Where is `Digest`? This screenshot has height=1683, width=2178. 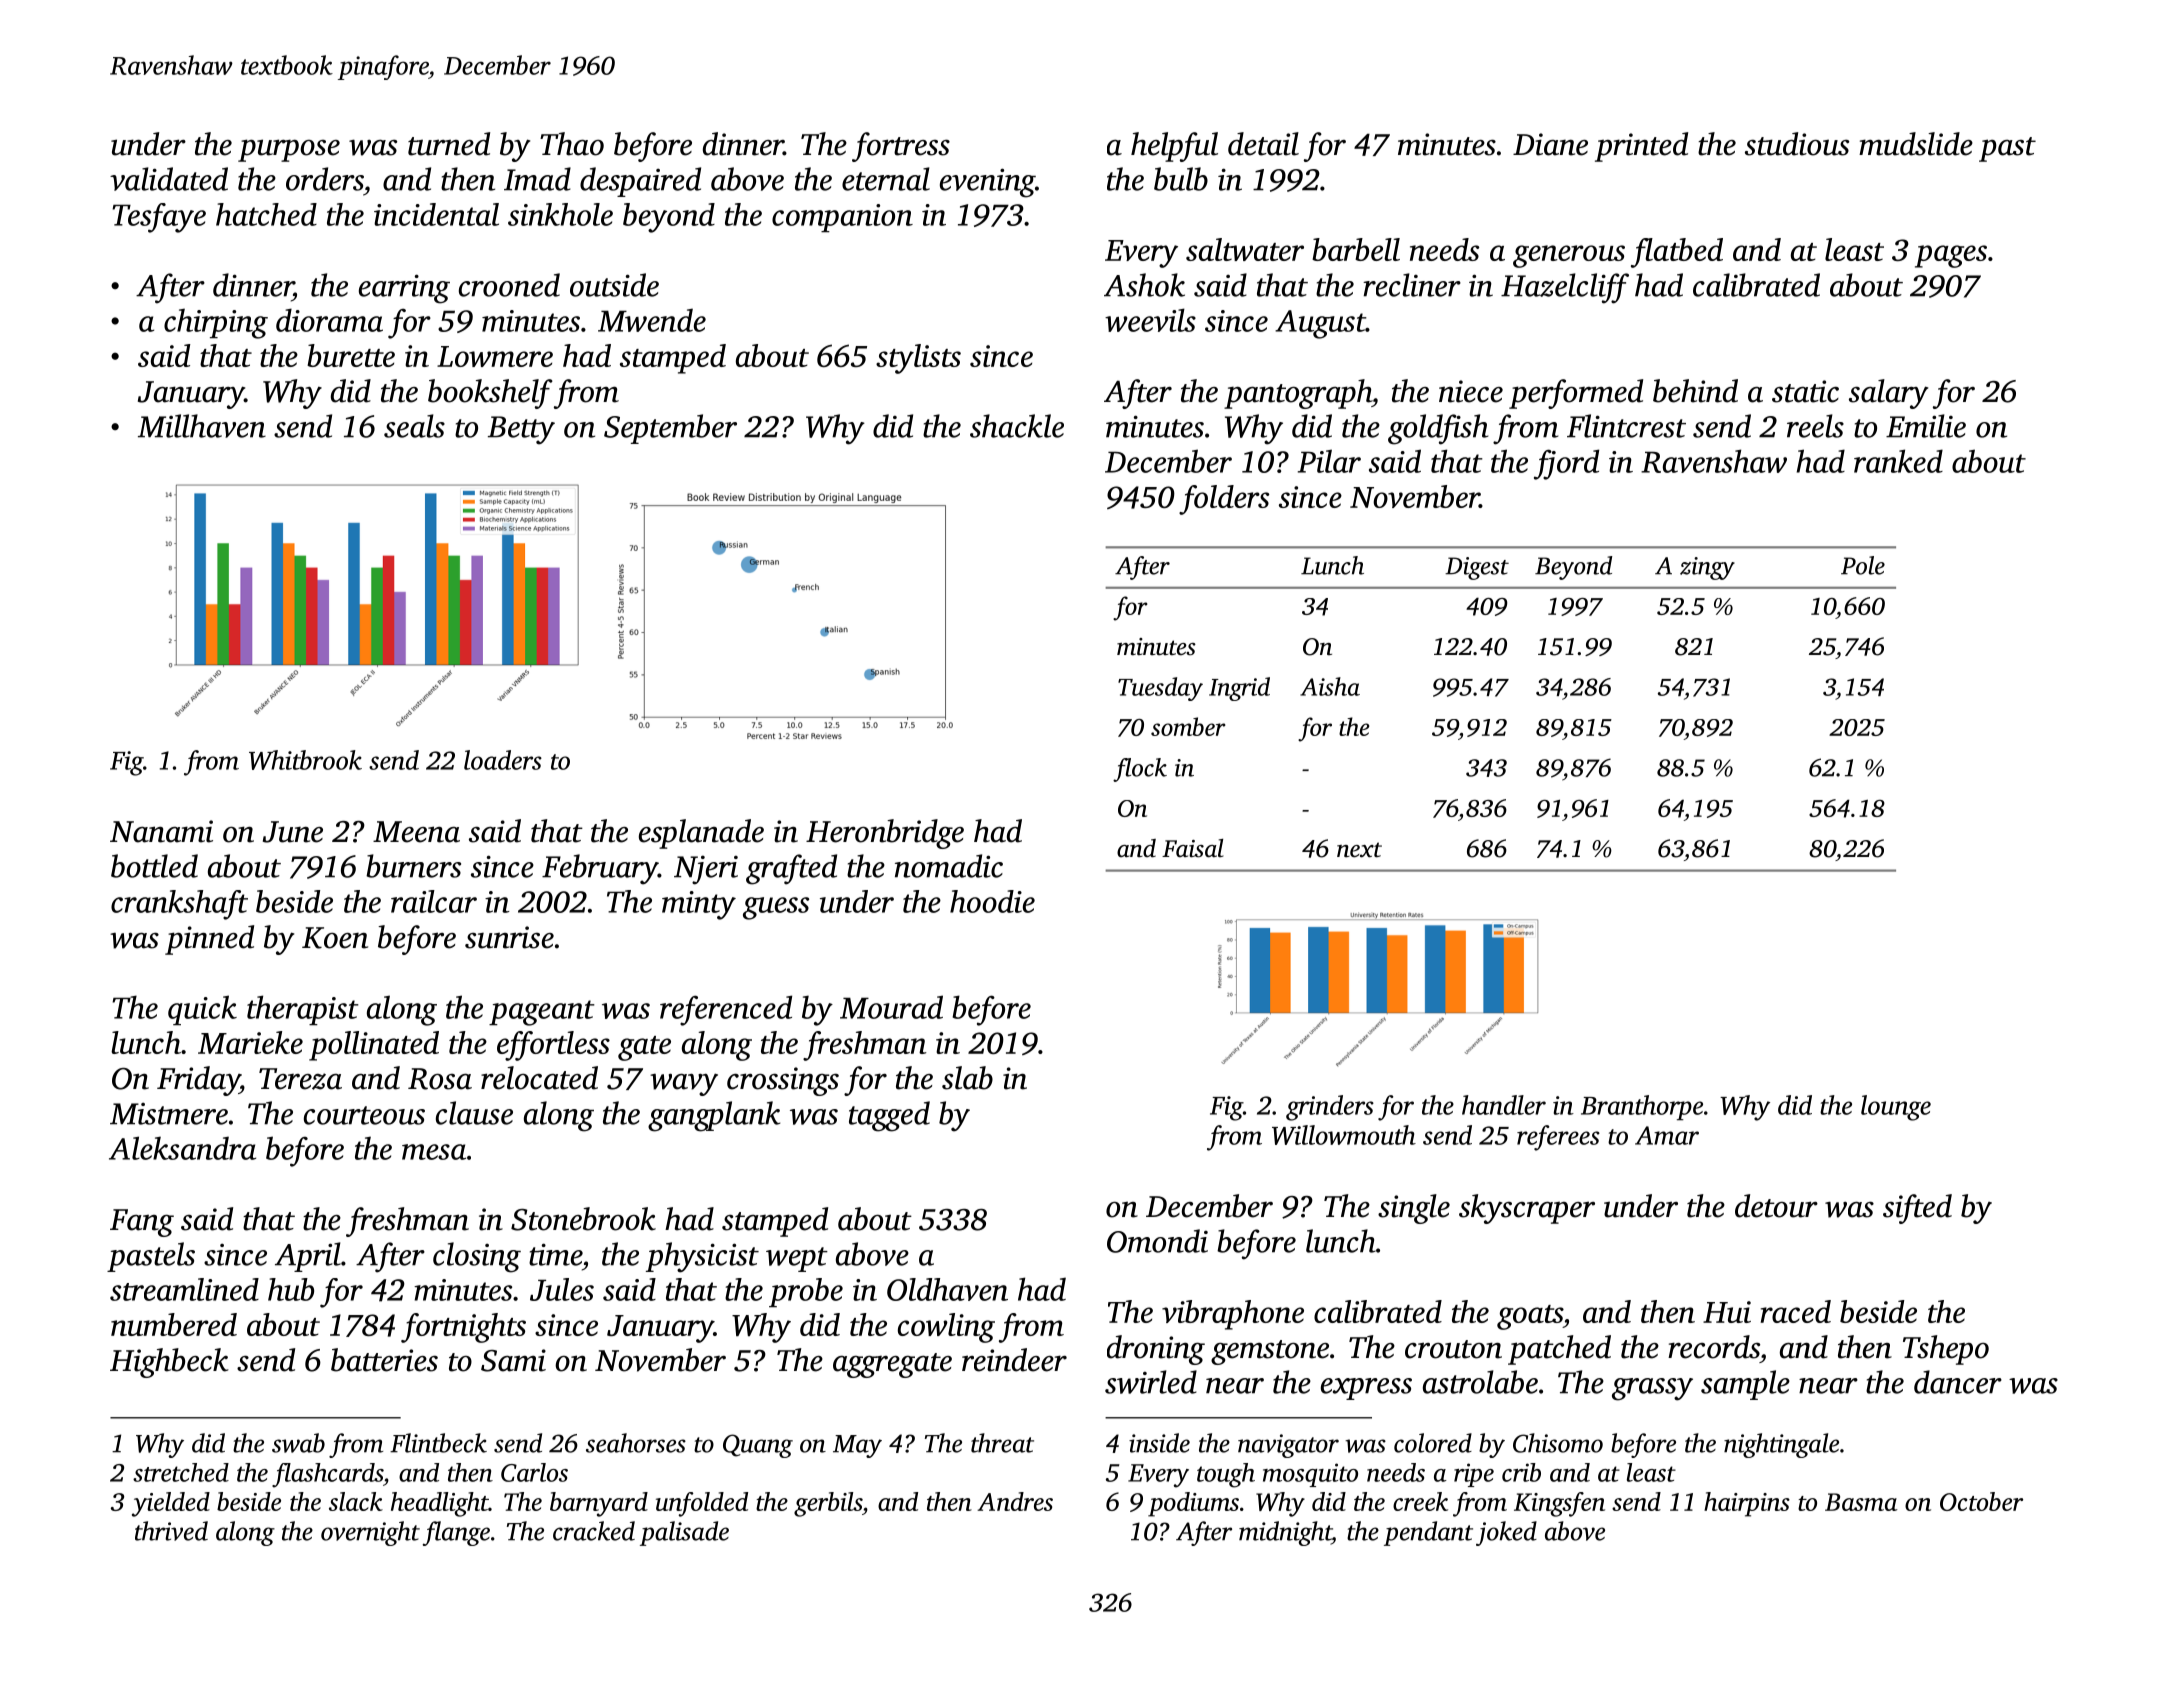
Digest is located at coordinates (1477, 568).
